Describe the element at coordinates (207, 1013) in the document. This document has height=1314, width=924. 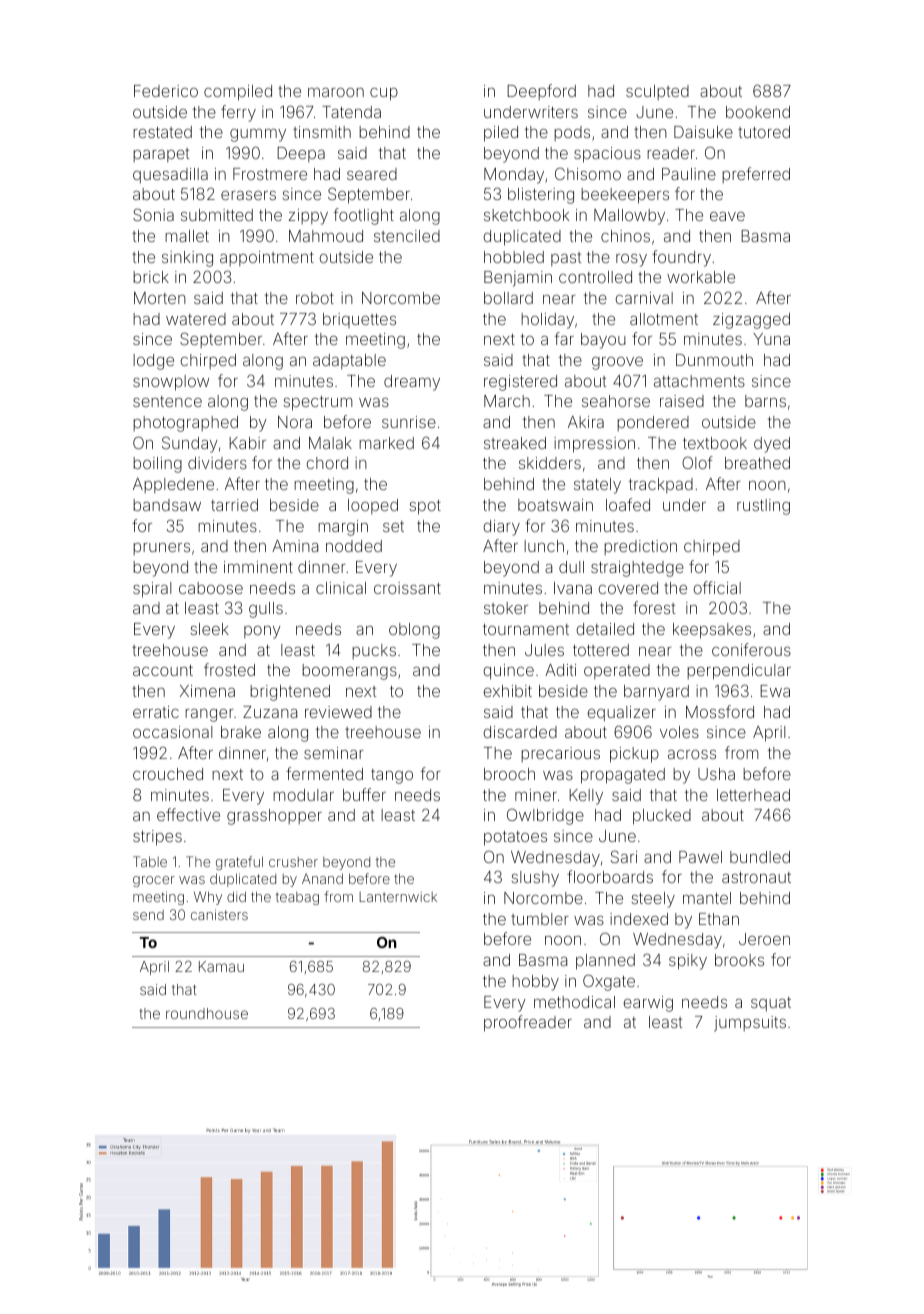
I see `roundhouse` at that location.
